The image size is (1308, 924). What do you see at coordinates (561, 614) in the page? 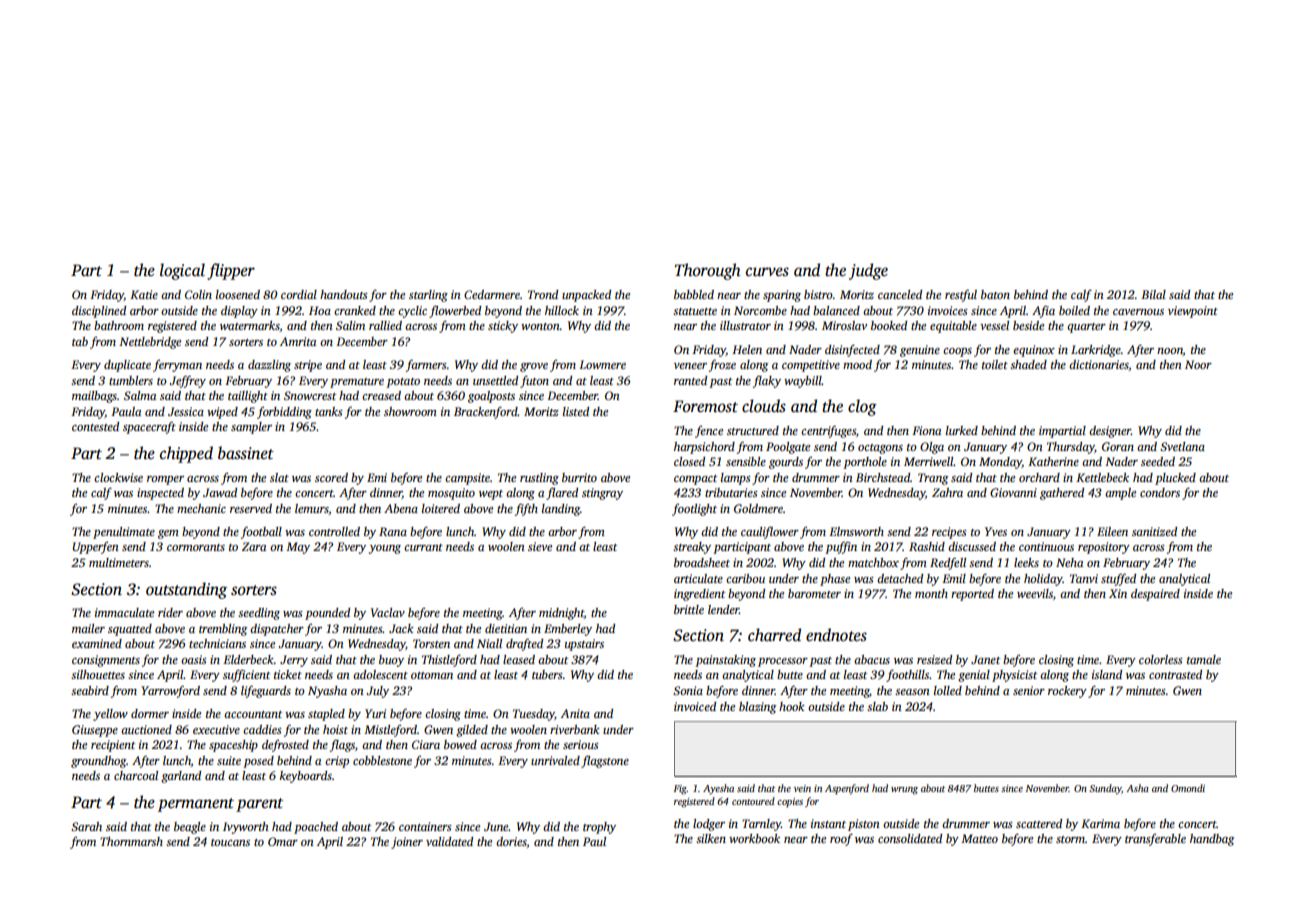
I see `midnight` at bounding box center [561, 614].
